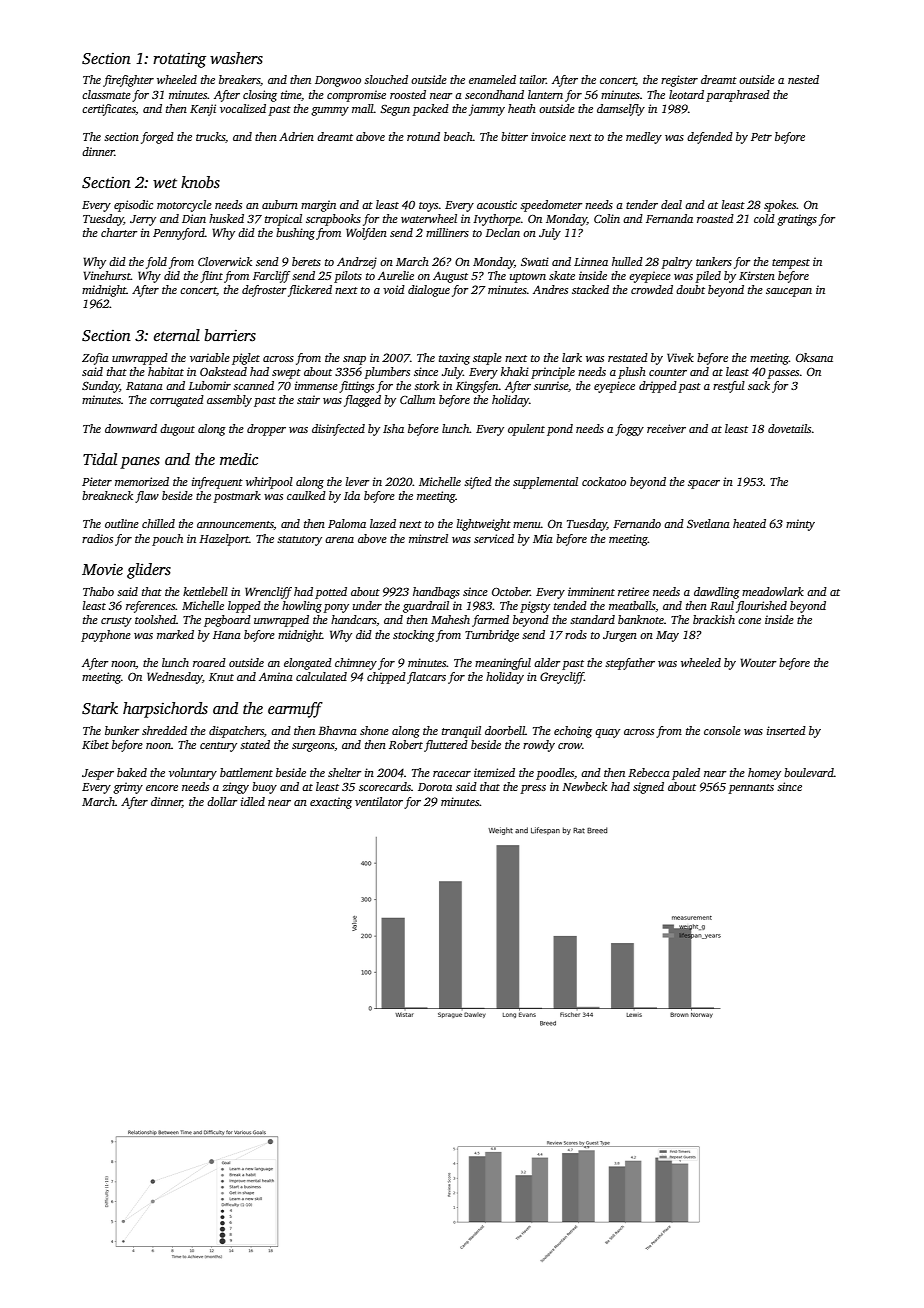  I want to click on kettlebell, so click(205, 591).
